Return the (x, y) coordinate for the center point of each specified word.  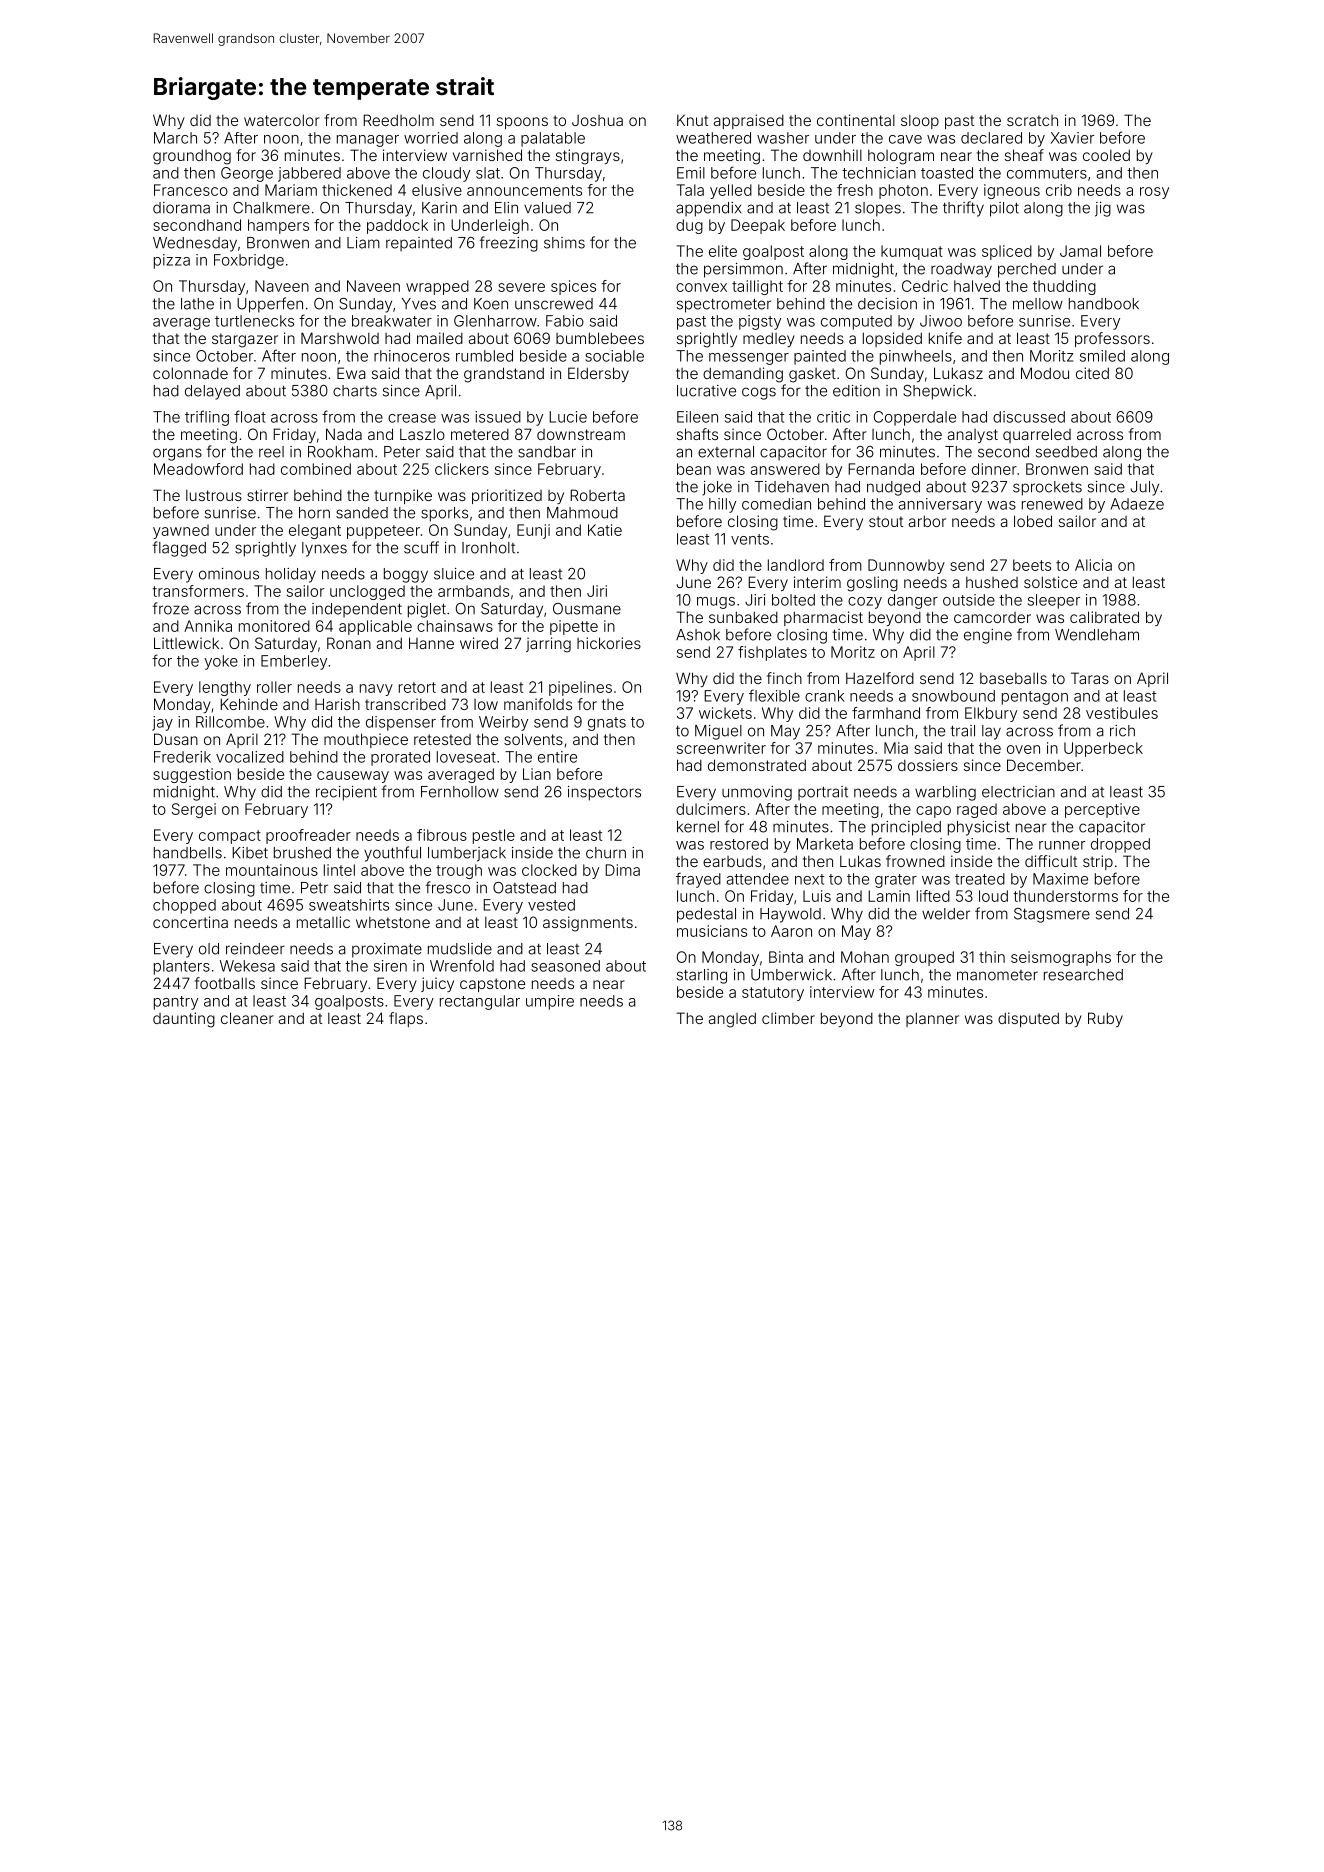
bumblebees (600, 338)
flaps (406, 1019)
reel (271, 452)
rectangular (480, 1002)
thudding (1064, 287)
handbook (1104, 304)
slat (488, 173)
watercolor (282, 120)
